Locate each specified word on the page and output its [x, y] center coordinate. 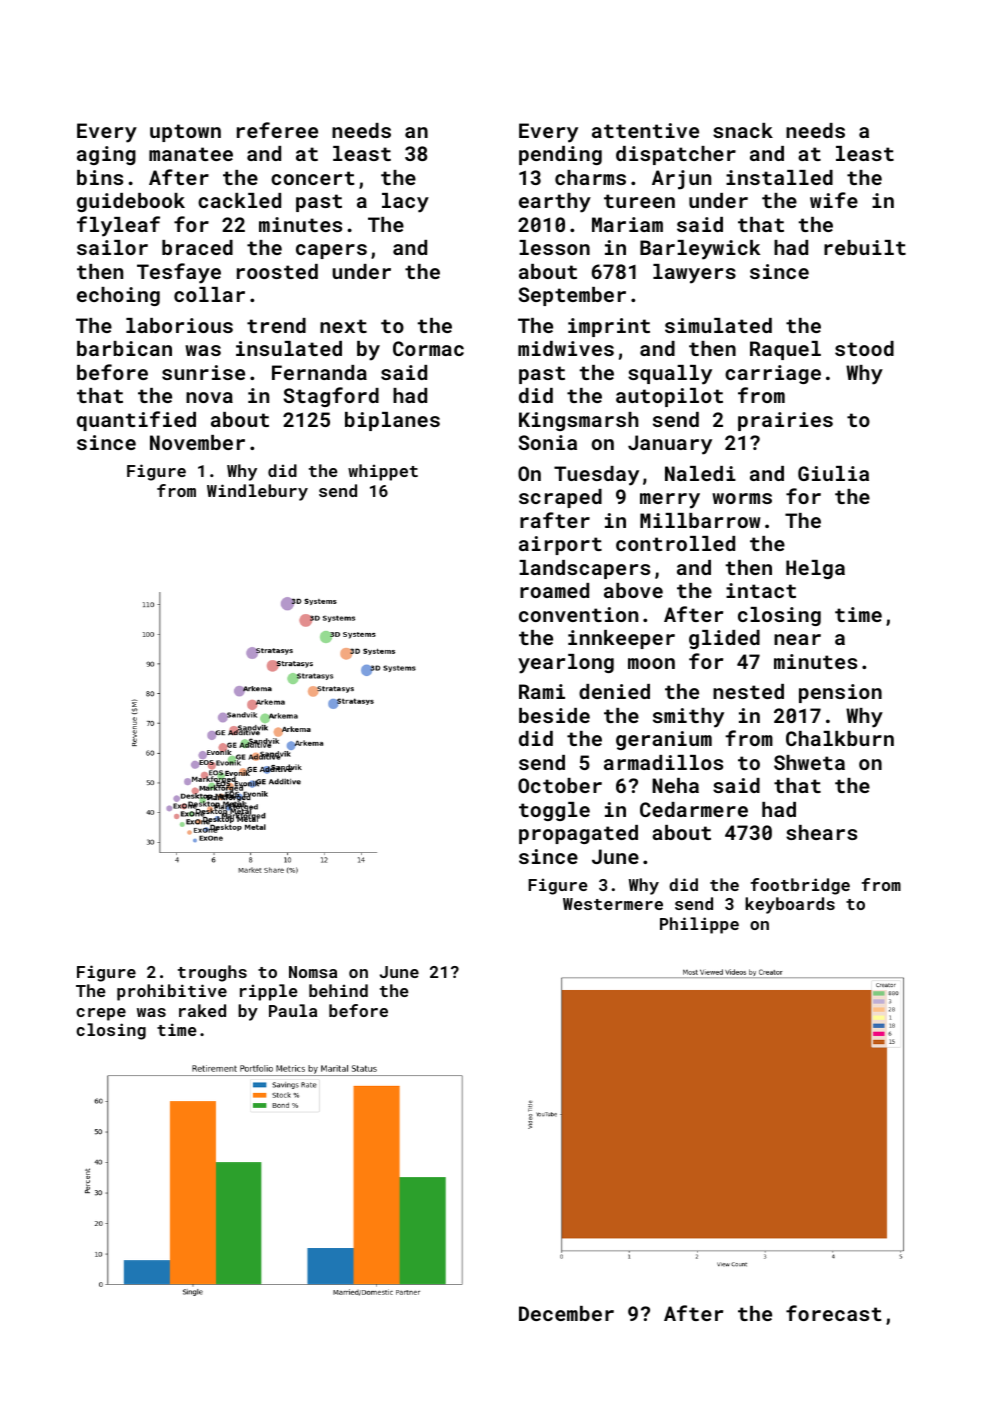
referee [277, 130]
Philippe [699, 925]
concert [313, 178]
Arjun [681, 180]
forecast [834, 1313]
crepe [101, 1014]
